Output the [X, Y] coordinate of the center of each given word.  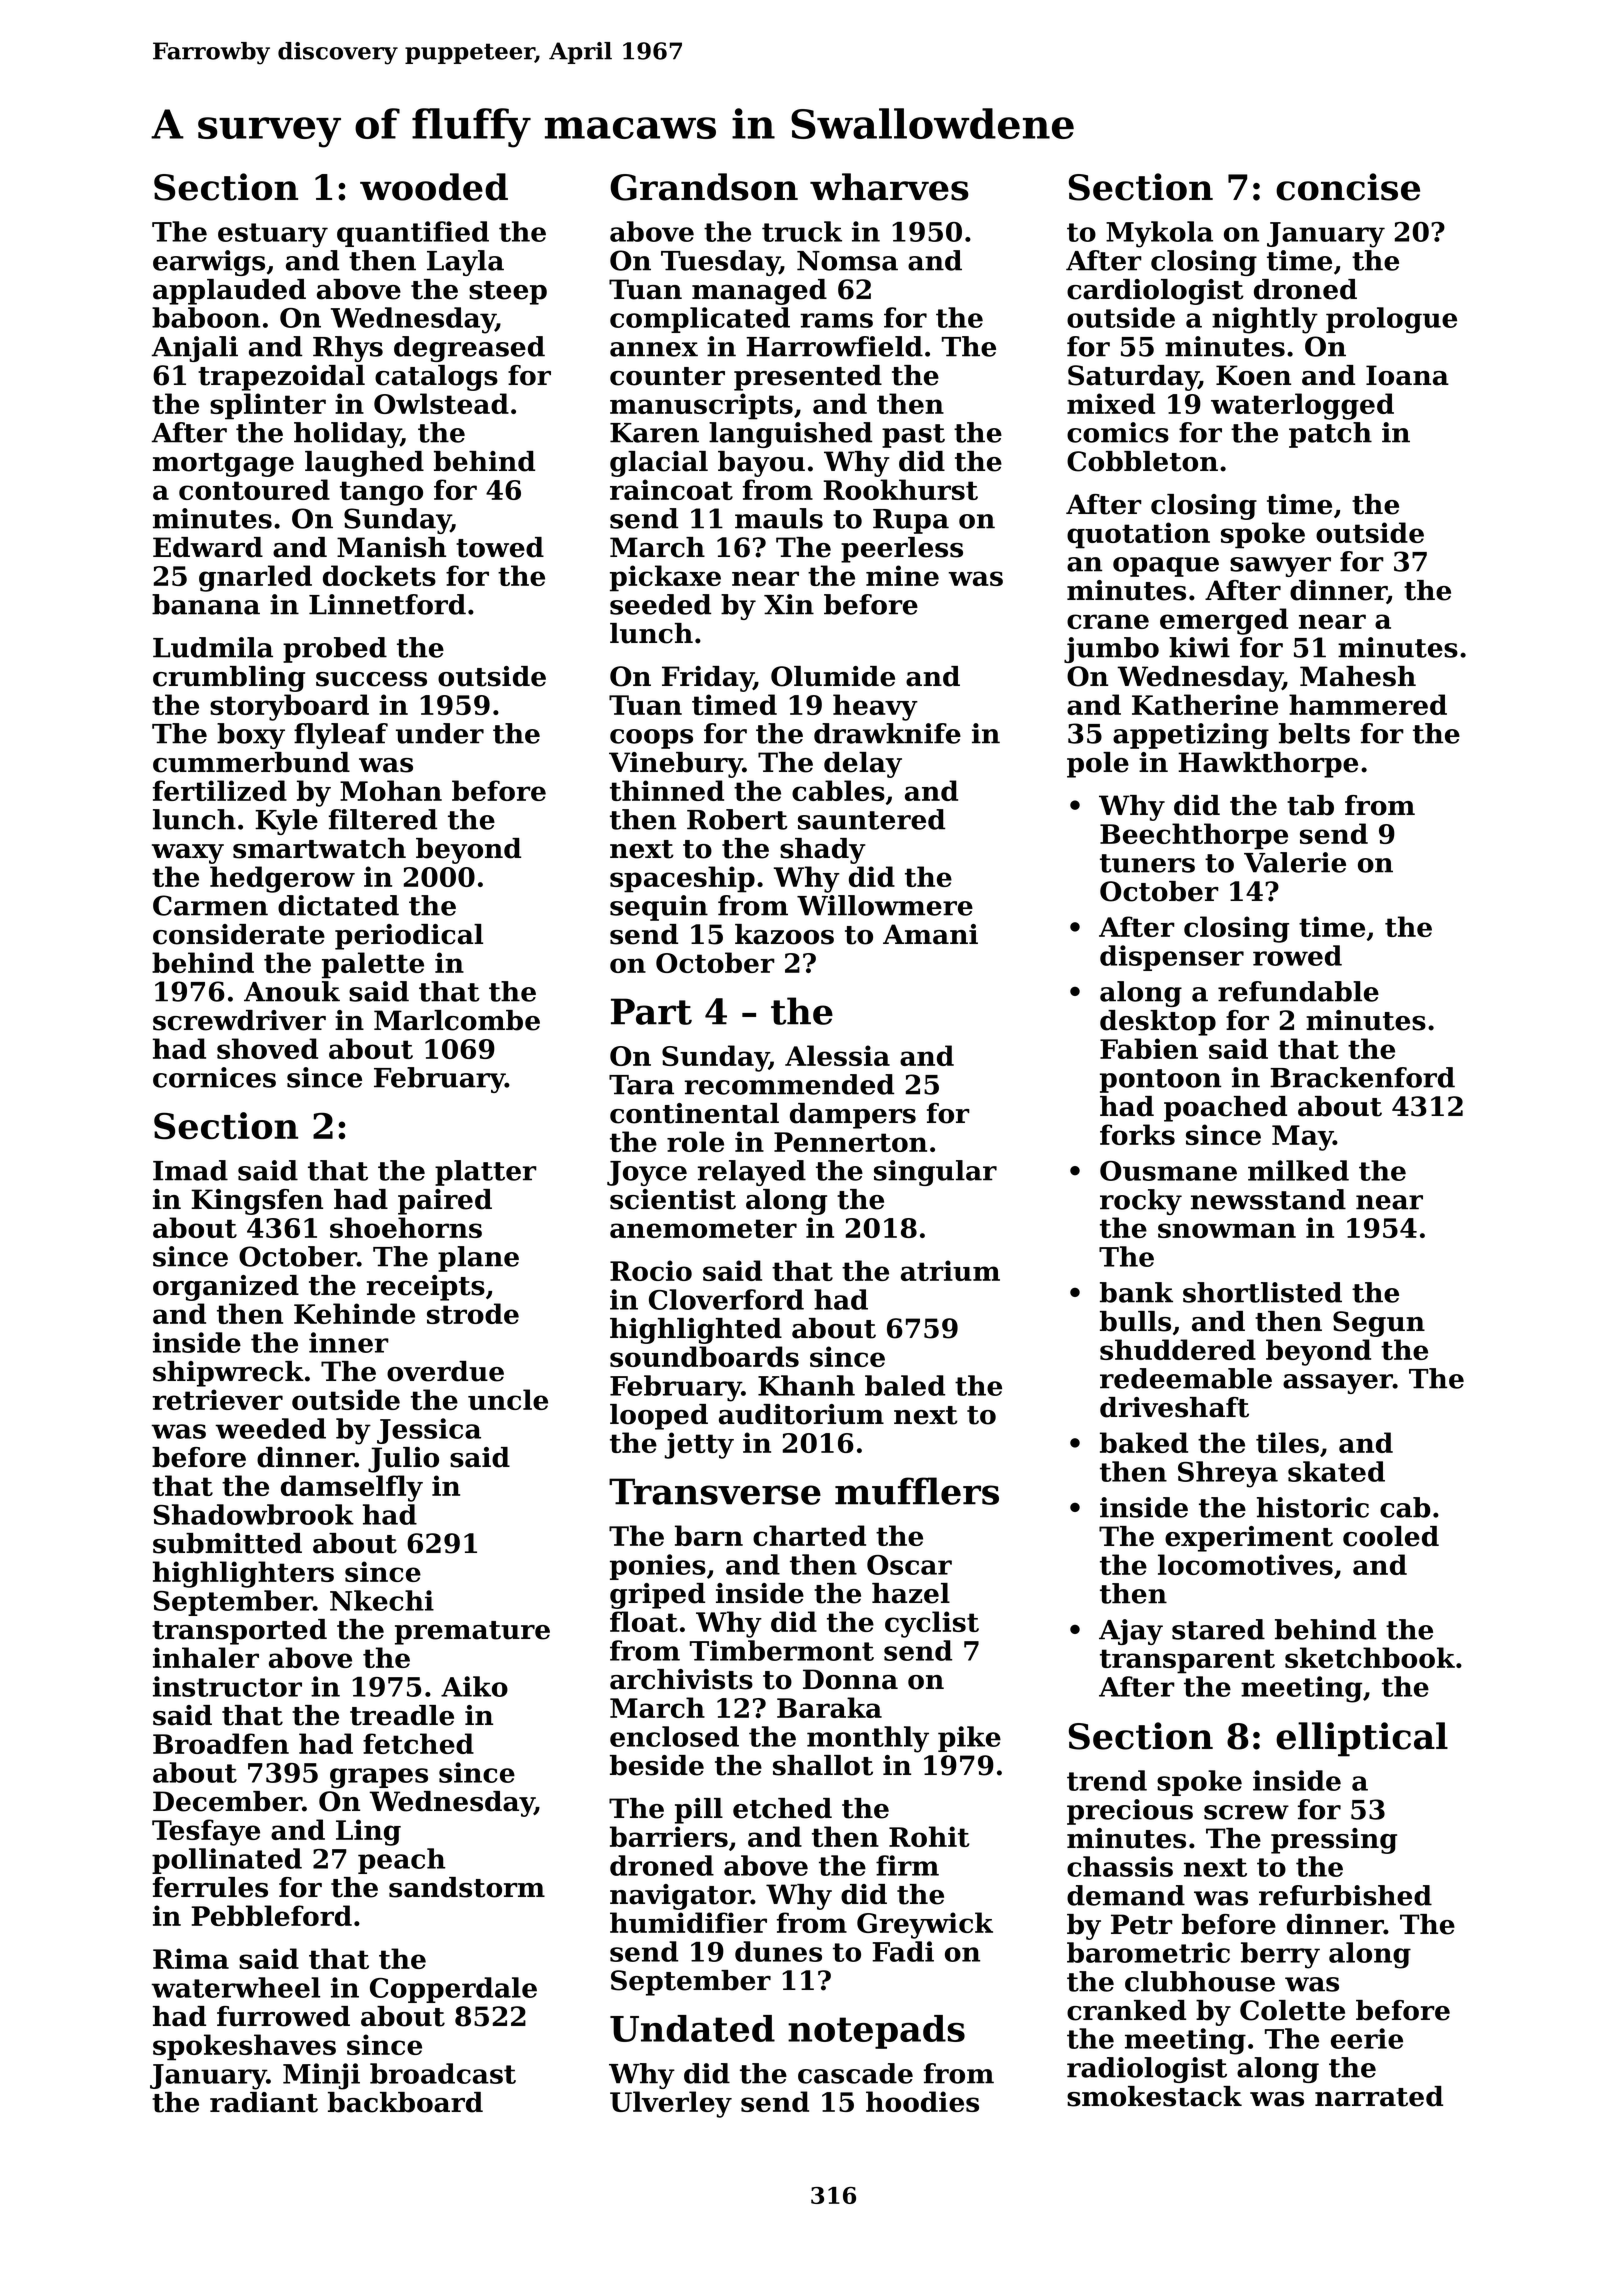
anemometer [703, 1228]
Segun [1379, 1324]
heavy [875, 707]
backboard [405, 2102]
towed [500, 547]
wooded [434, 187]
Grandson [704, 187]
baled [905, 1385]
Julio [403, 1460]
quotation [1138, 535]
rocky [1141, 1202]
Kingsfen [257, 1202]
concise [1348, 187]
